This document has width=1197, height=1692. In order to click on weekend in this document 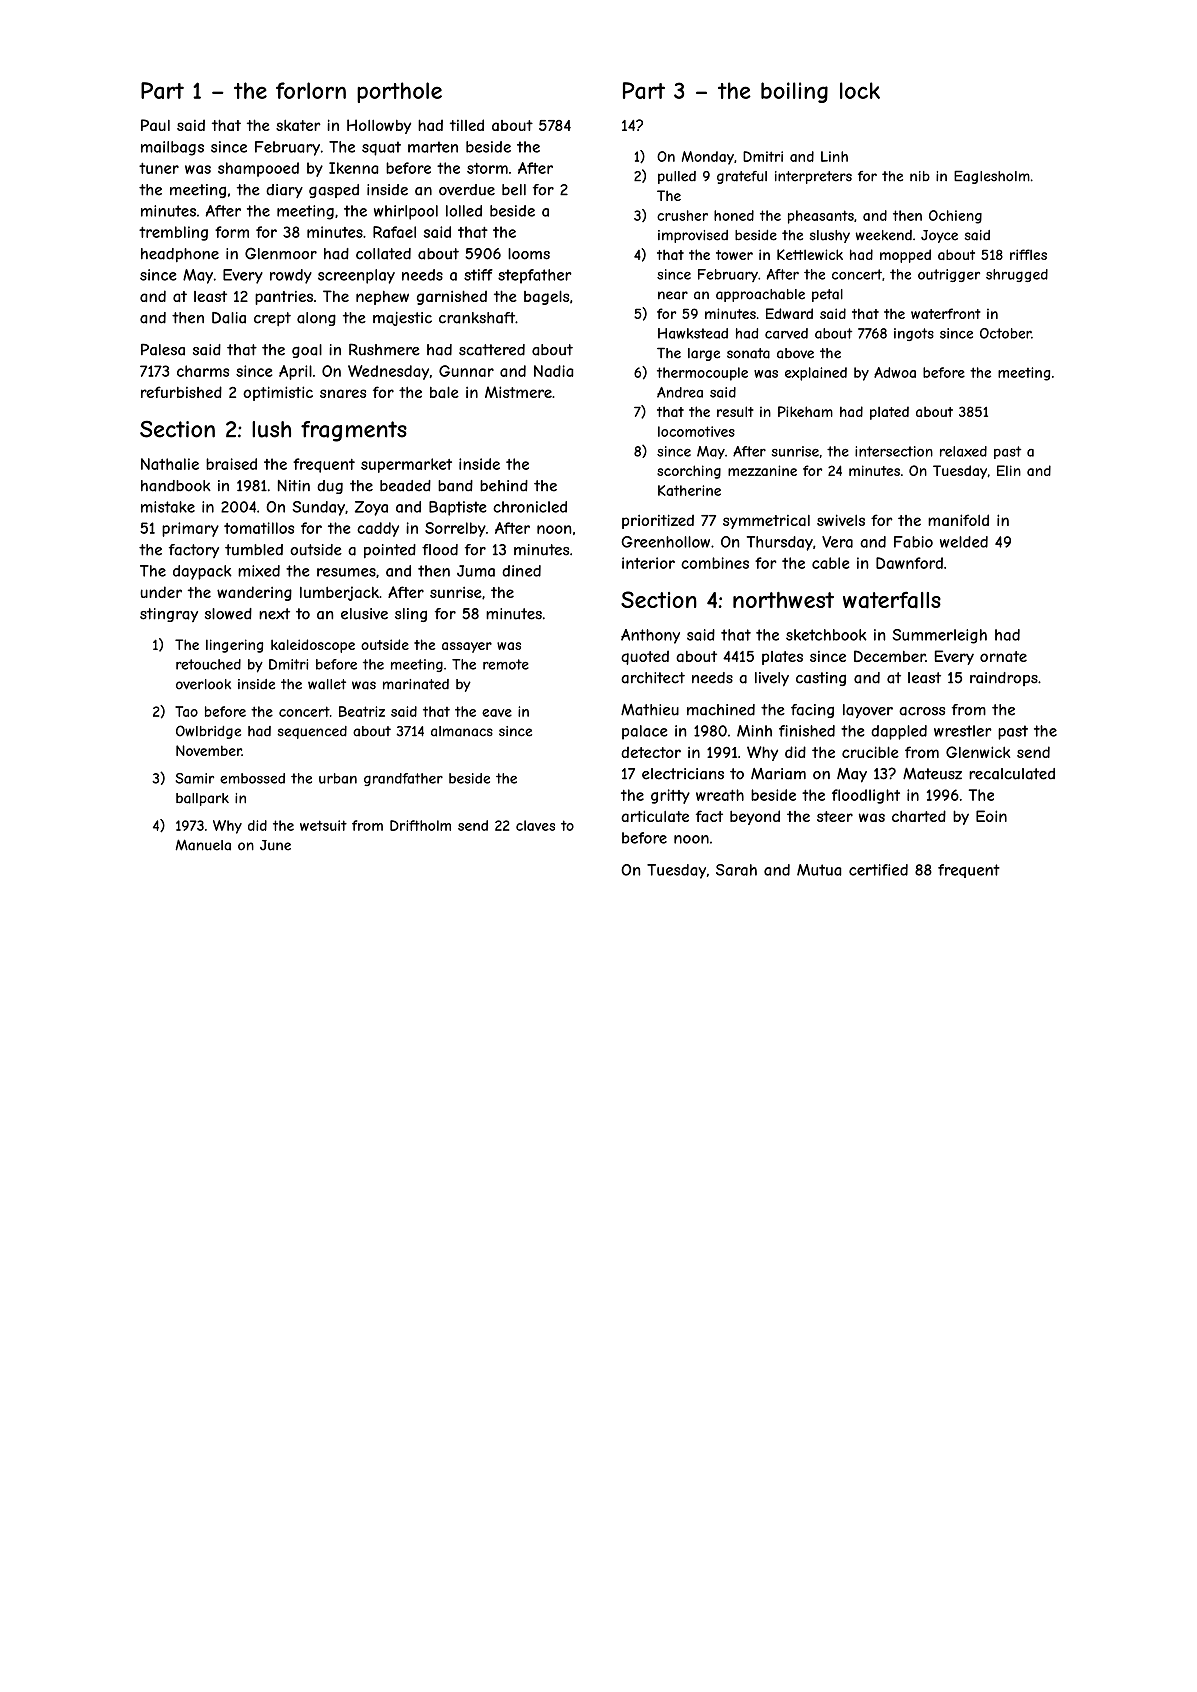, I will do `click(884, 235)`.
